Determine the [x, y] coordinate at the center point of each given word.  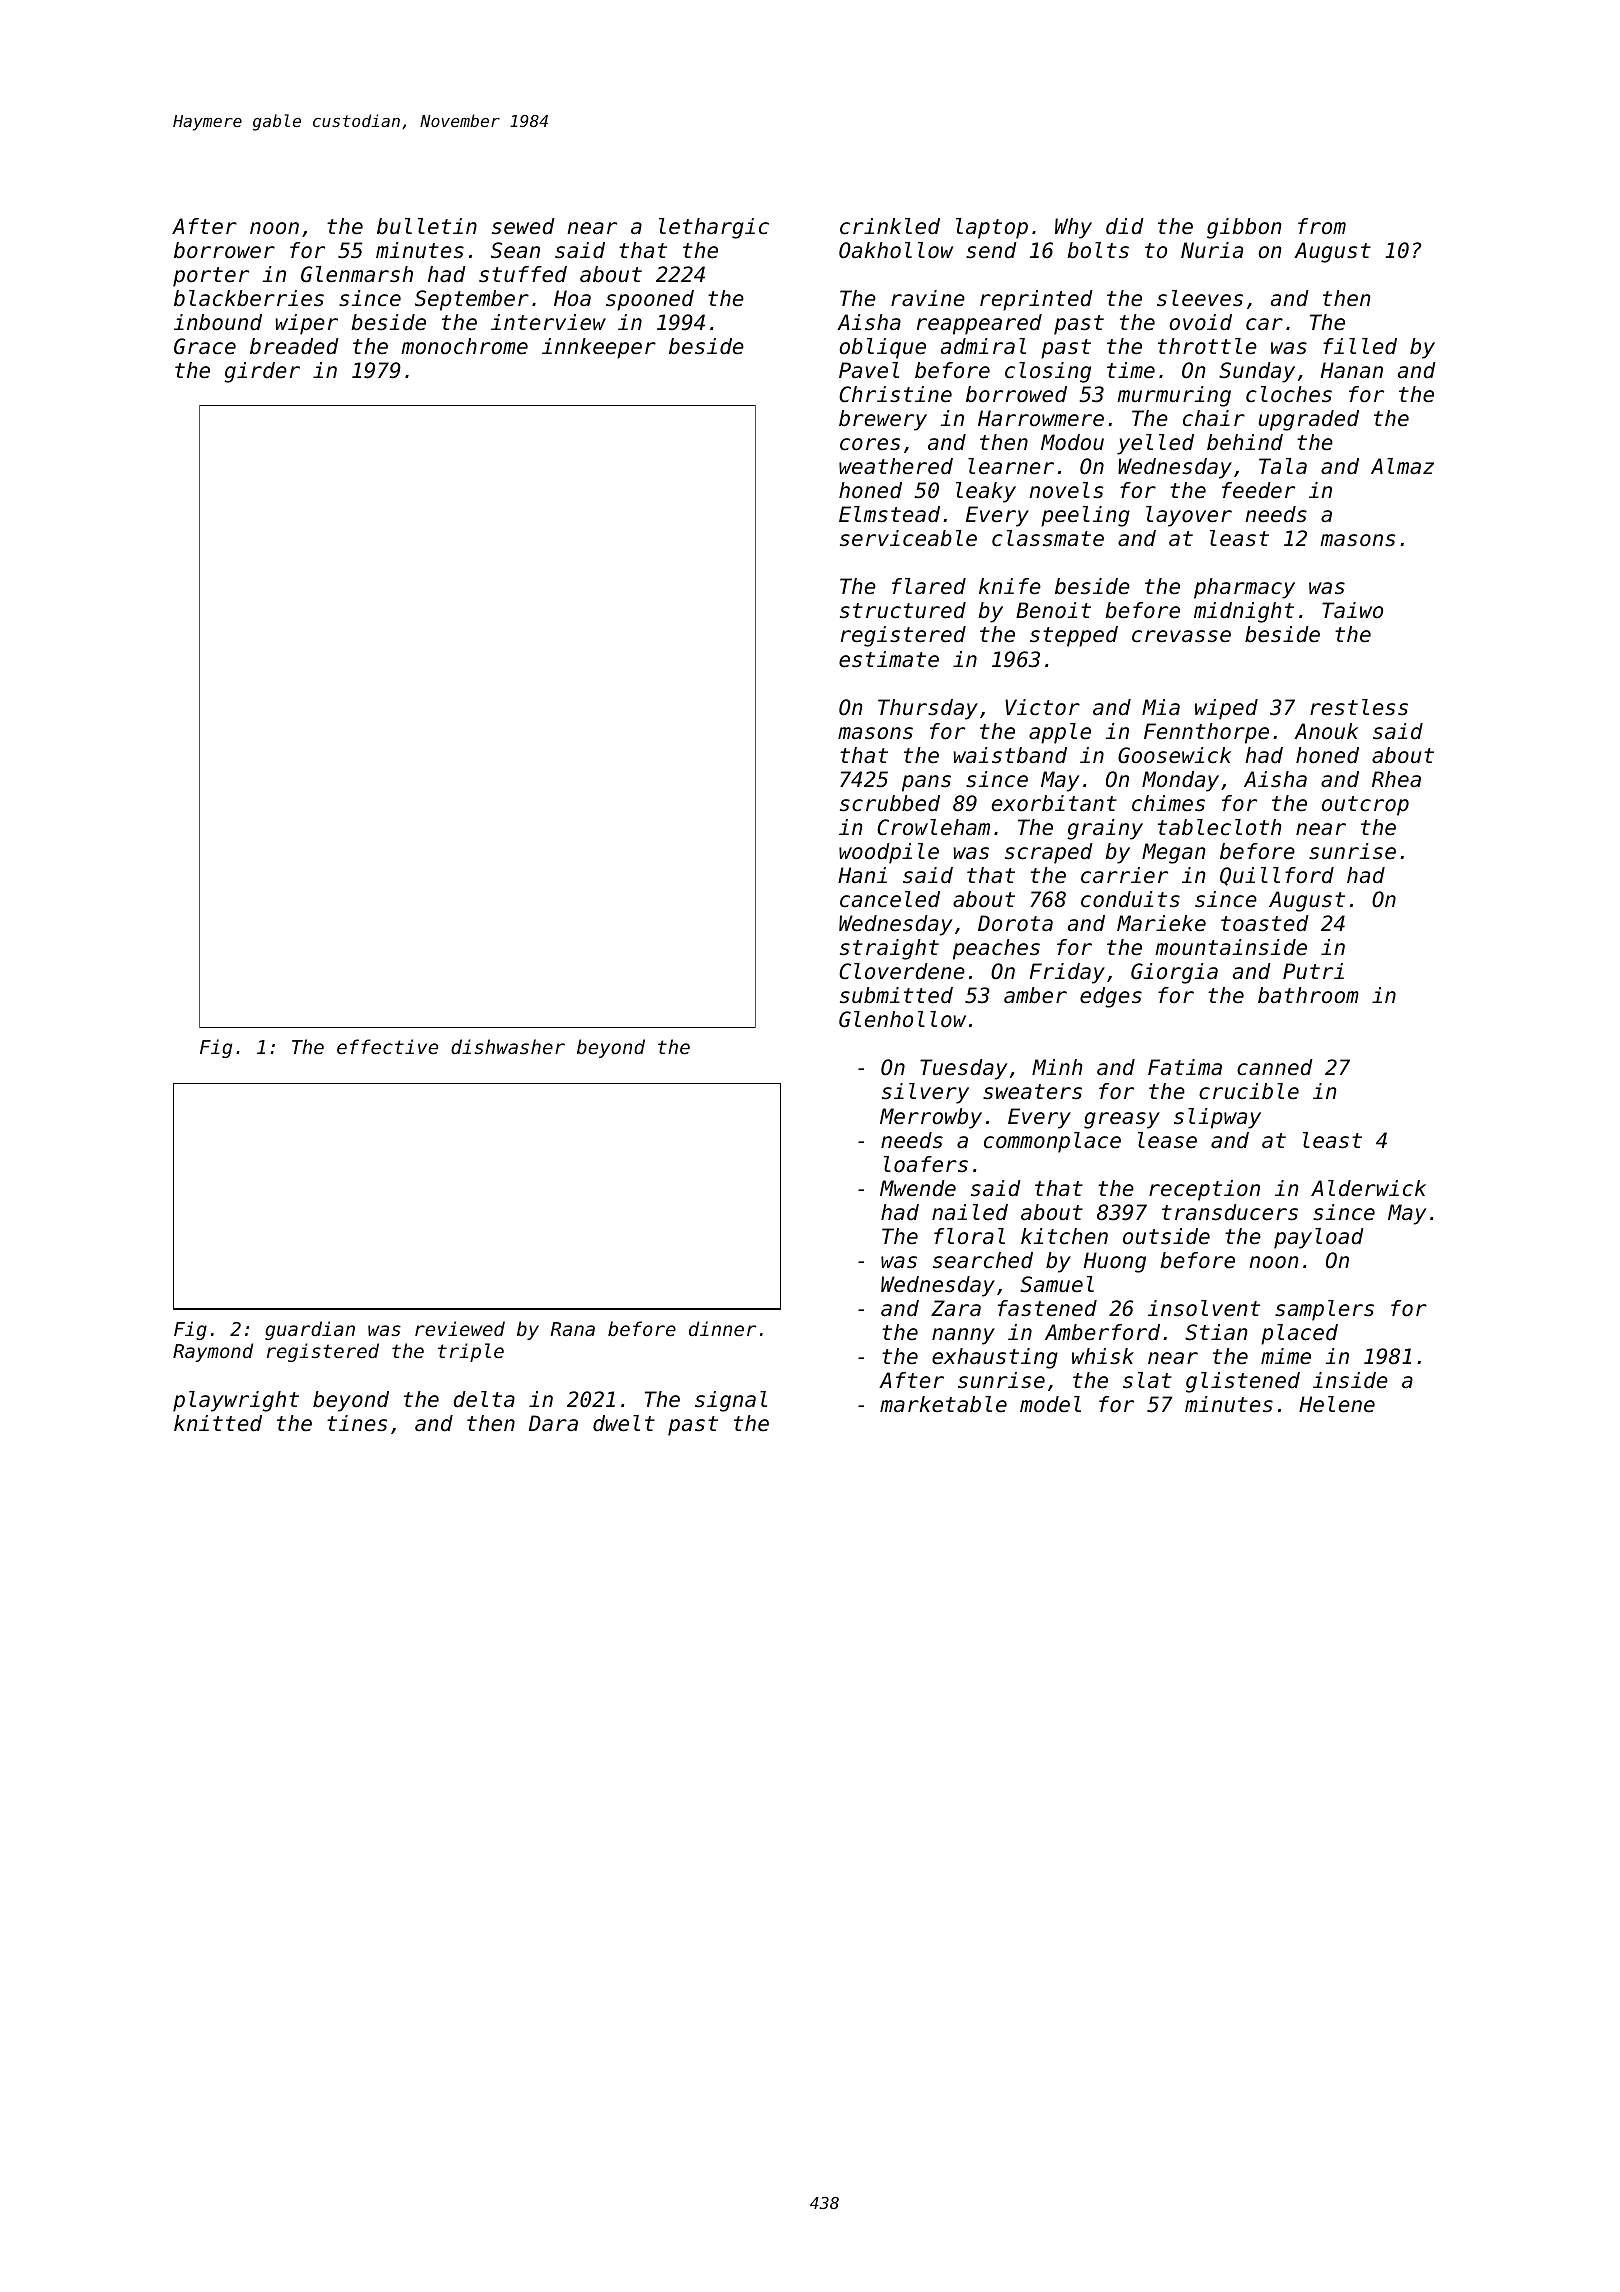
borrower [224, 250]
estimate [889, 659]
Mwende [918, 1188]
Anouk [1326, 731]
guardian [310, 1330]
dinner [722, 1328]
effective [387, 1046]
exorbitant [1054, 803]
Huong [1115, 1262]
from [1322, 226]
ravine [928, 298]
